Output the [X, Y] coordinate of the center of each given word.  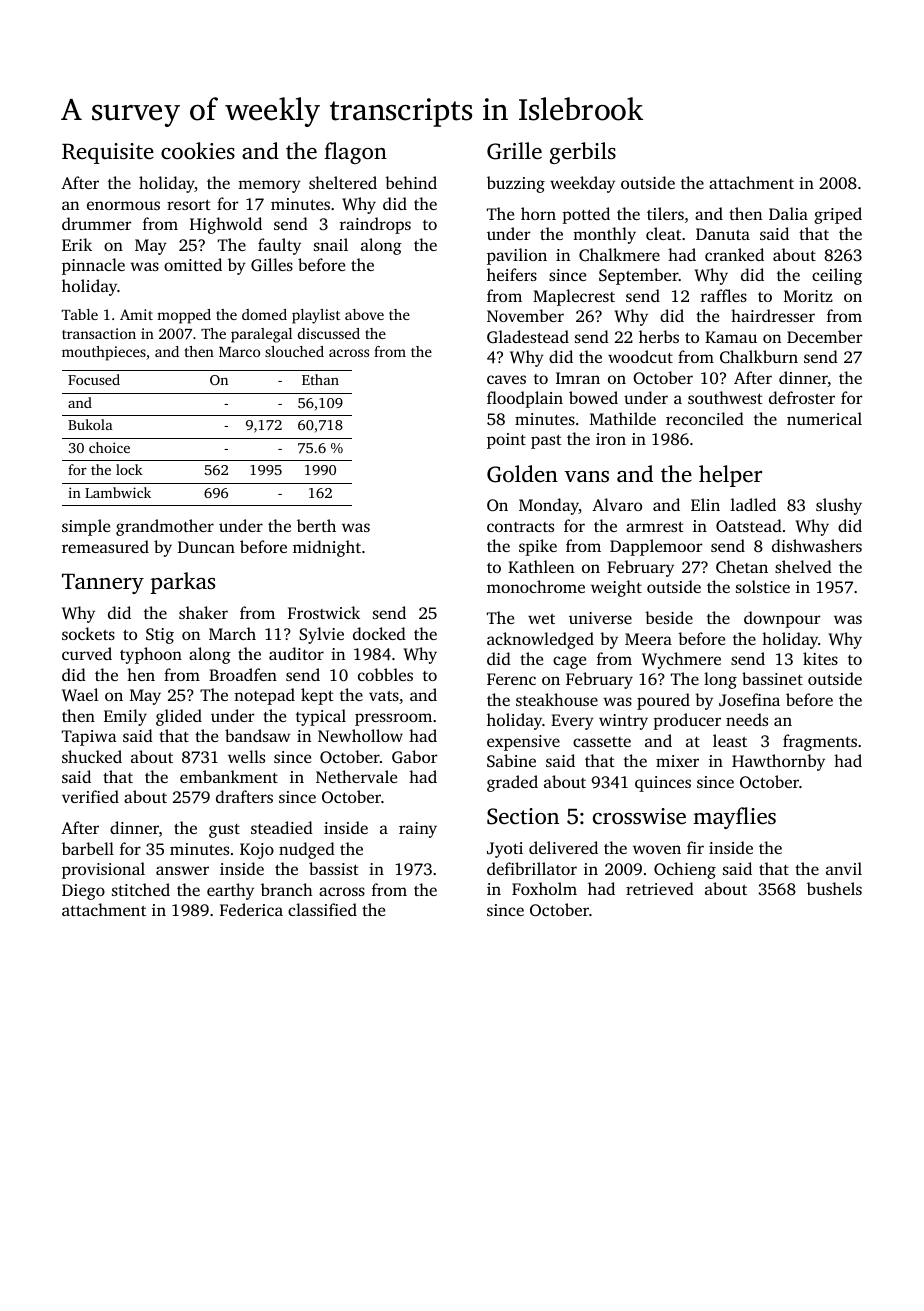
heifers [512, 274]
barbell [88, 848]
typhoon [151, 655]
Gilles [272, 265]
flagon [355, 153]
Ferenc [511, 679]
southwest [725, 397]
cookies [198, 151]
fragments [820, 742]
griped [838, 215]
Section [523, 816]
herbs [659, 336]
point [506, 441]
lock [129, 469]
